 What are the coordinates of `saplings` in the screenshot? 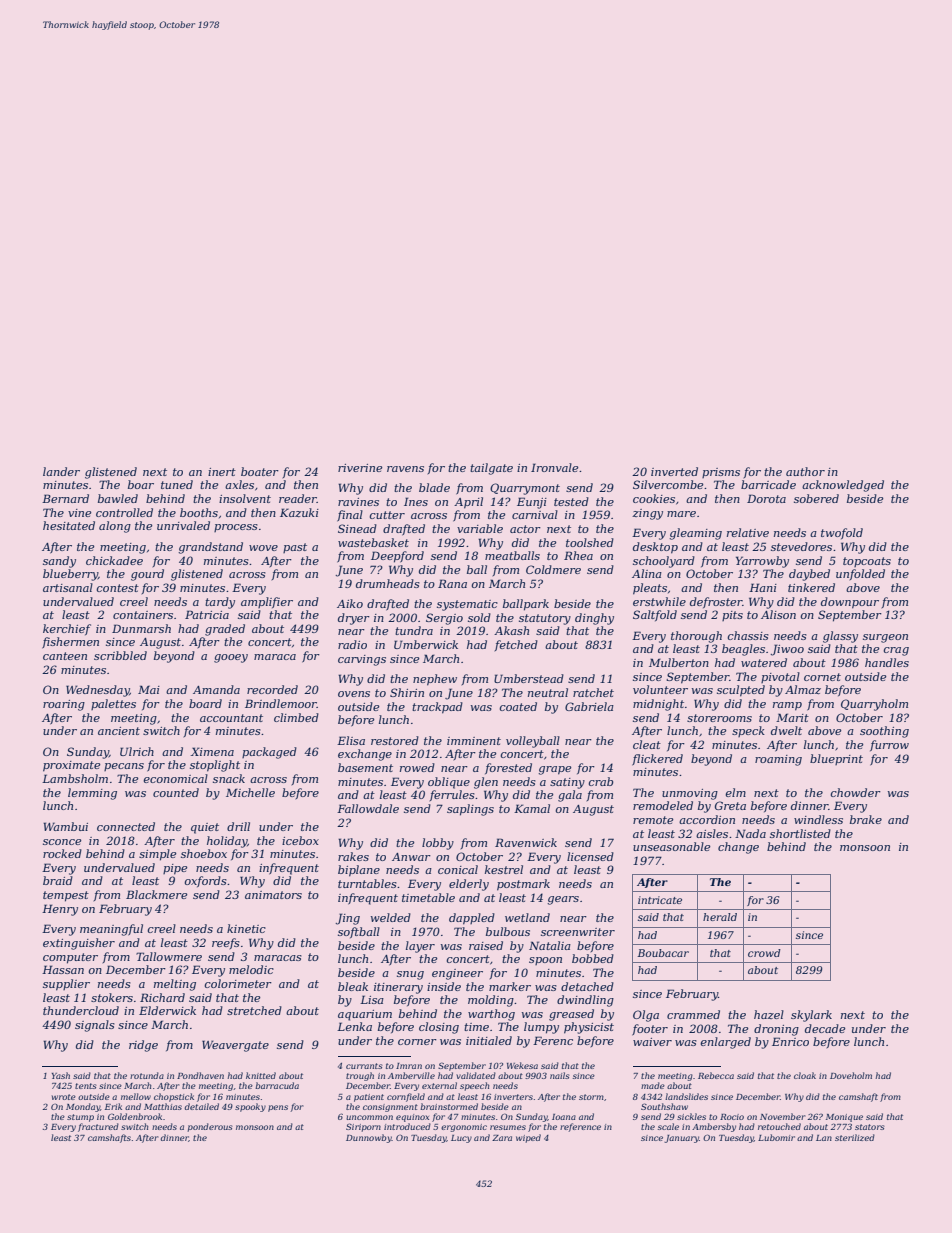 It's located at (470, 810).
